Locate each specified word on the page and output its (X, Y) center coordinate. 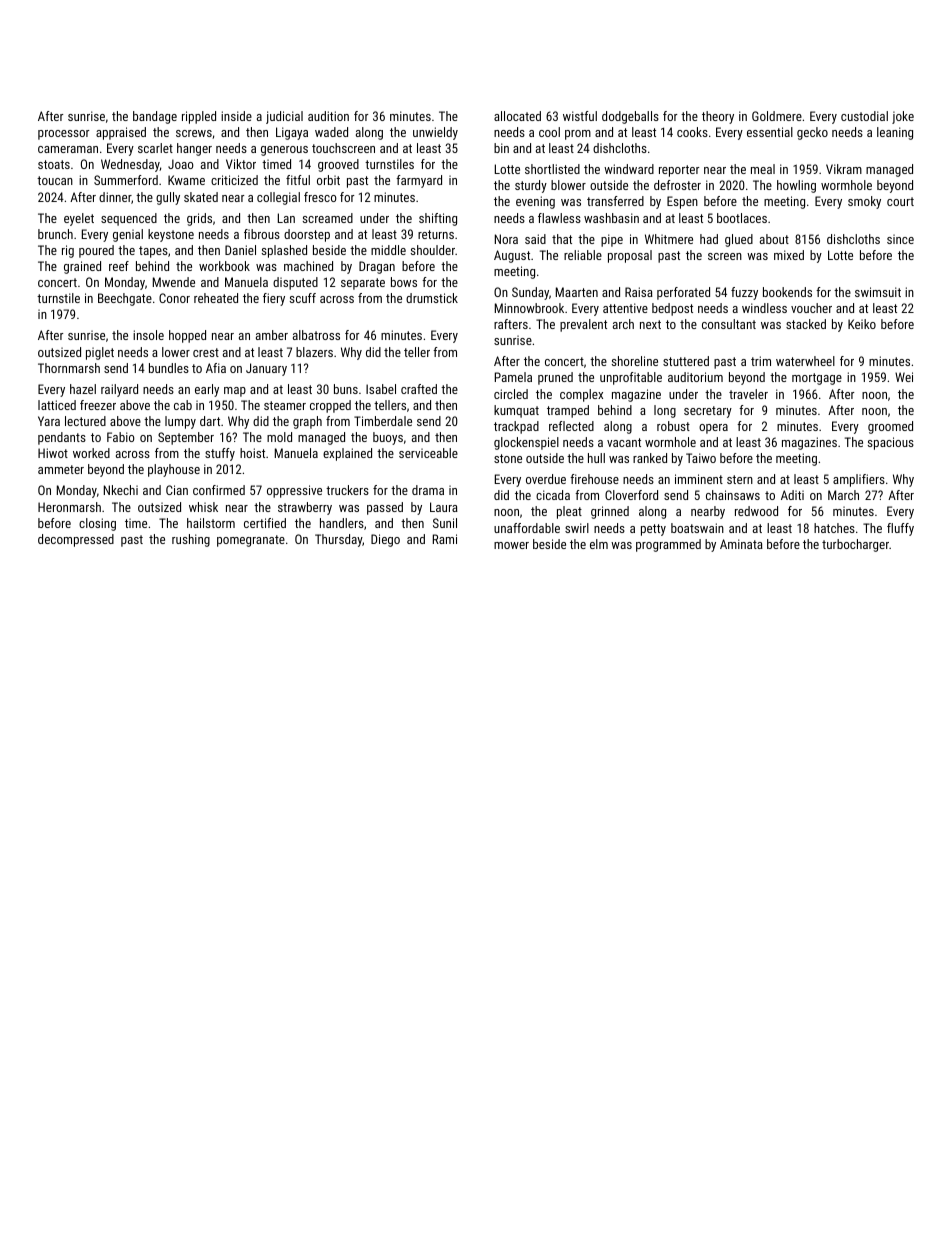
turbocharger (855, 545)
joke (903, 117)
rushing (191, 540)
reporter (679, 171)
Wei (904, 377)
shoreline (635, 361)
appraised (121, 133)
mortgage (817, 379)
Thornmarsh (69, 368)
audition (328, 116)
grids (199, 219)
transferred (615, 201)
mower (511, 545)
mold (279, 437)
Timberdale (383, 421)
